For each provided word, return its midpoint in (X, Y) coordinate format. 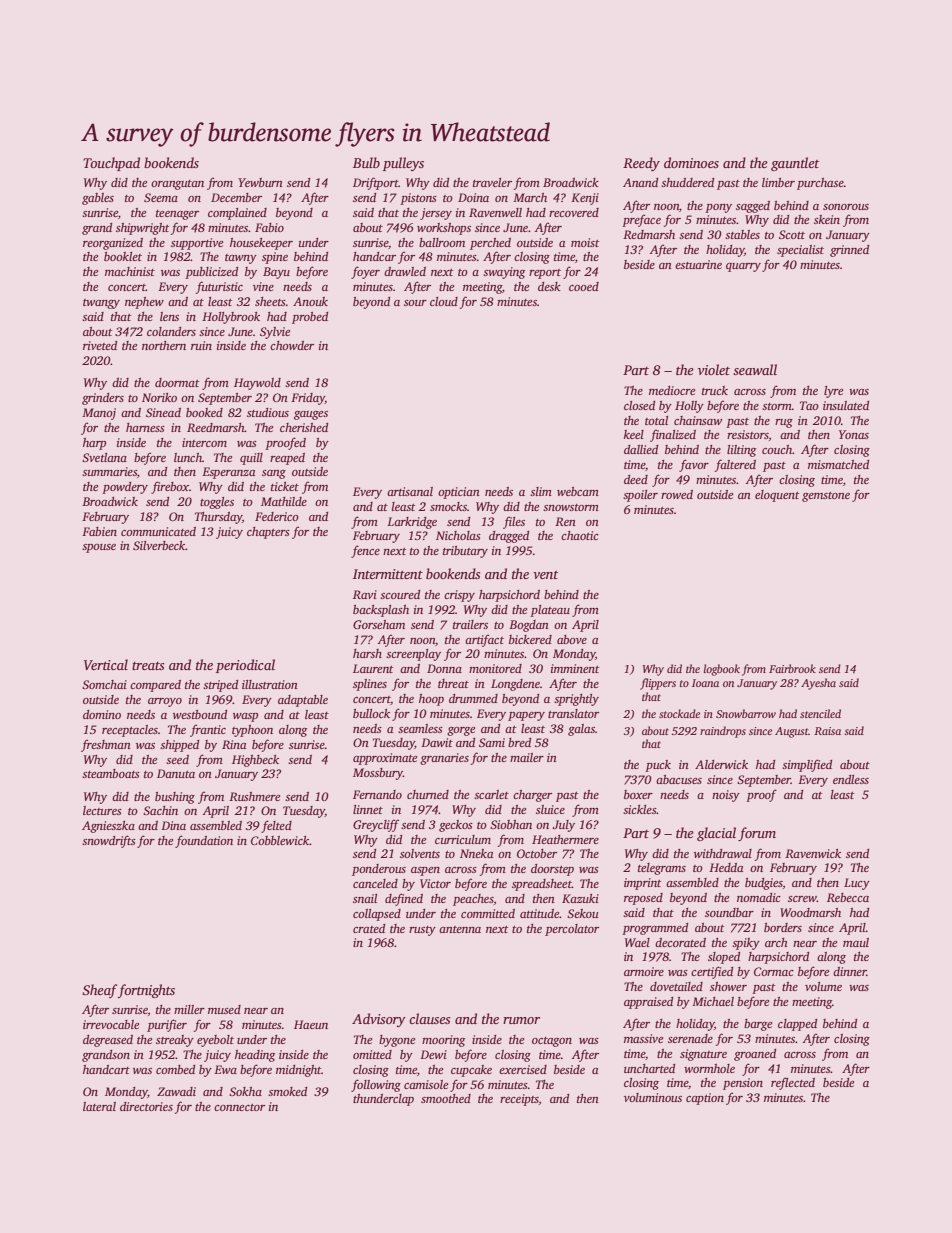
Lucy (857, 884)
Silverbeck (159, 545)
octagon (552, 1042)
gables (98, 199)
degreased (108, 1041)
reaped (287, 459)
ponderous (379, 870)
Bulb (366, 162)
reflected (793, 1083)
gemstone (826, 497)
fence (365, 551)
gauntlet (795, 164)
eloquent (777, 496)
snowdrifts (109, 841)
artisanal (410, 491)
